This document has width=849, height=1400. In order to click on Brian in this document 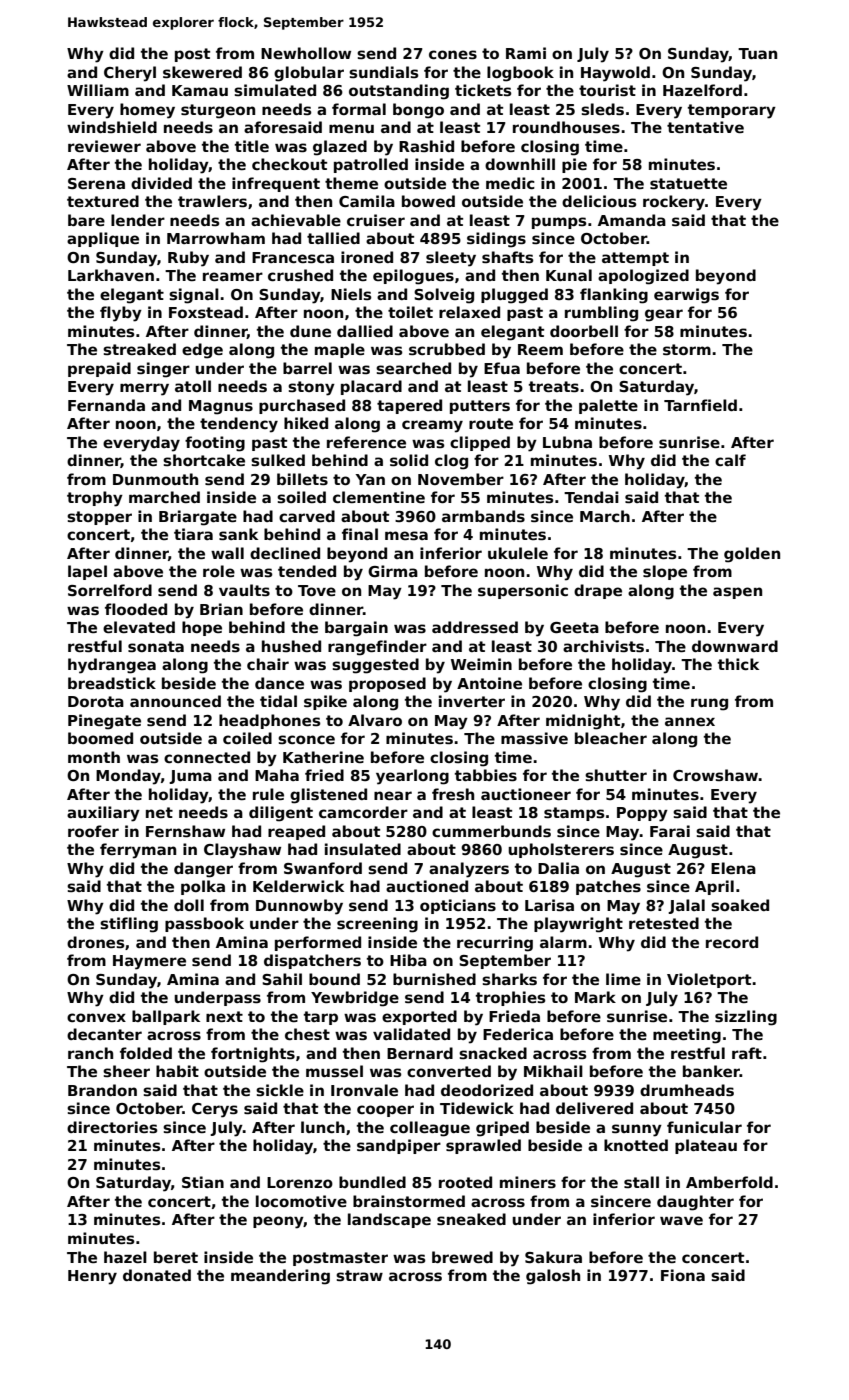, I will do `click(221, 609)`.
